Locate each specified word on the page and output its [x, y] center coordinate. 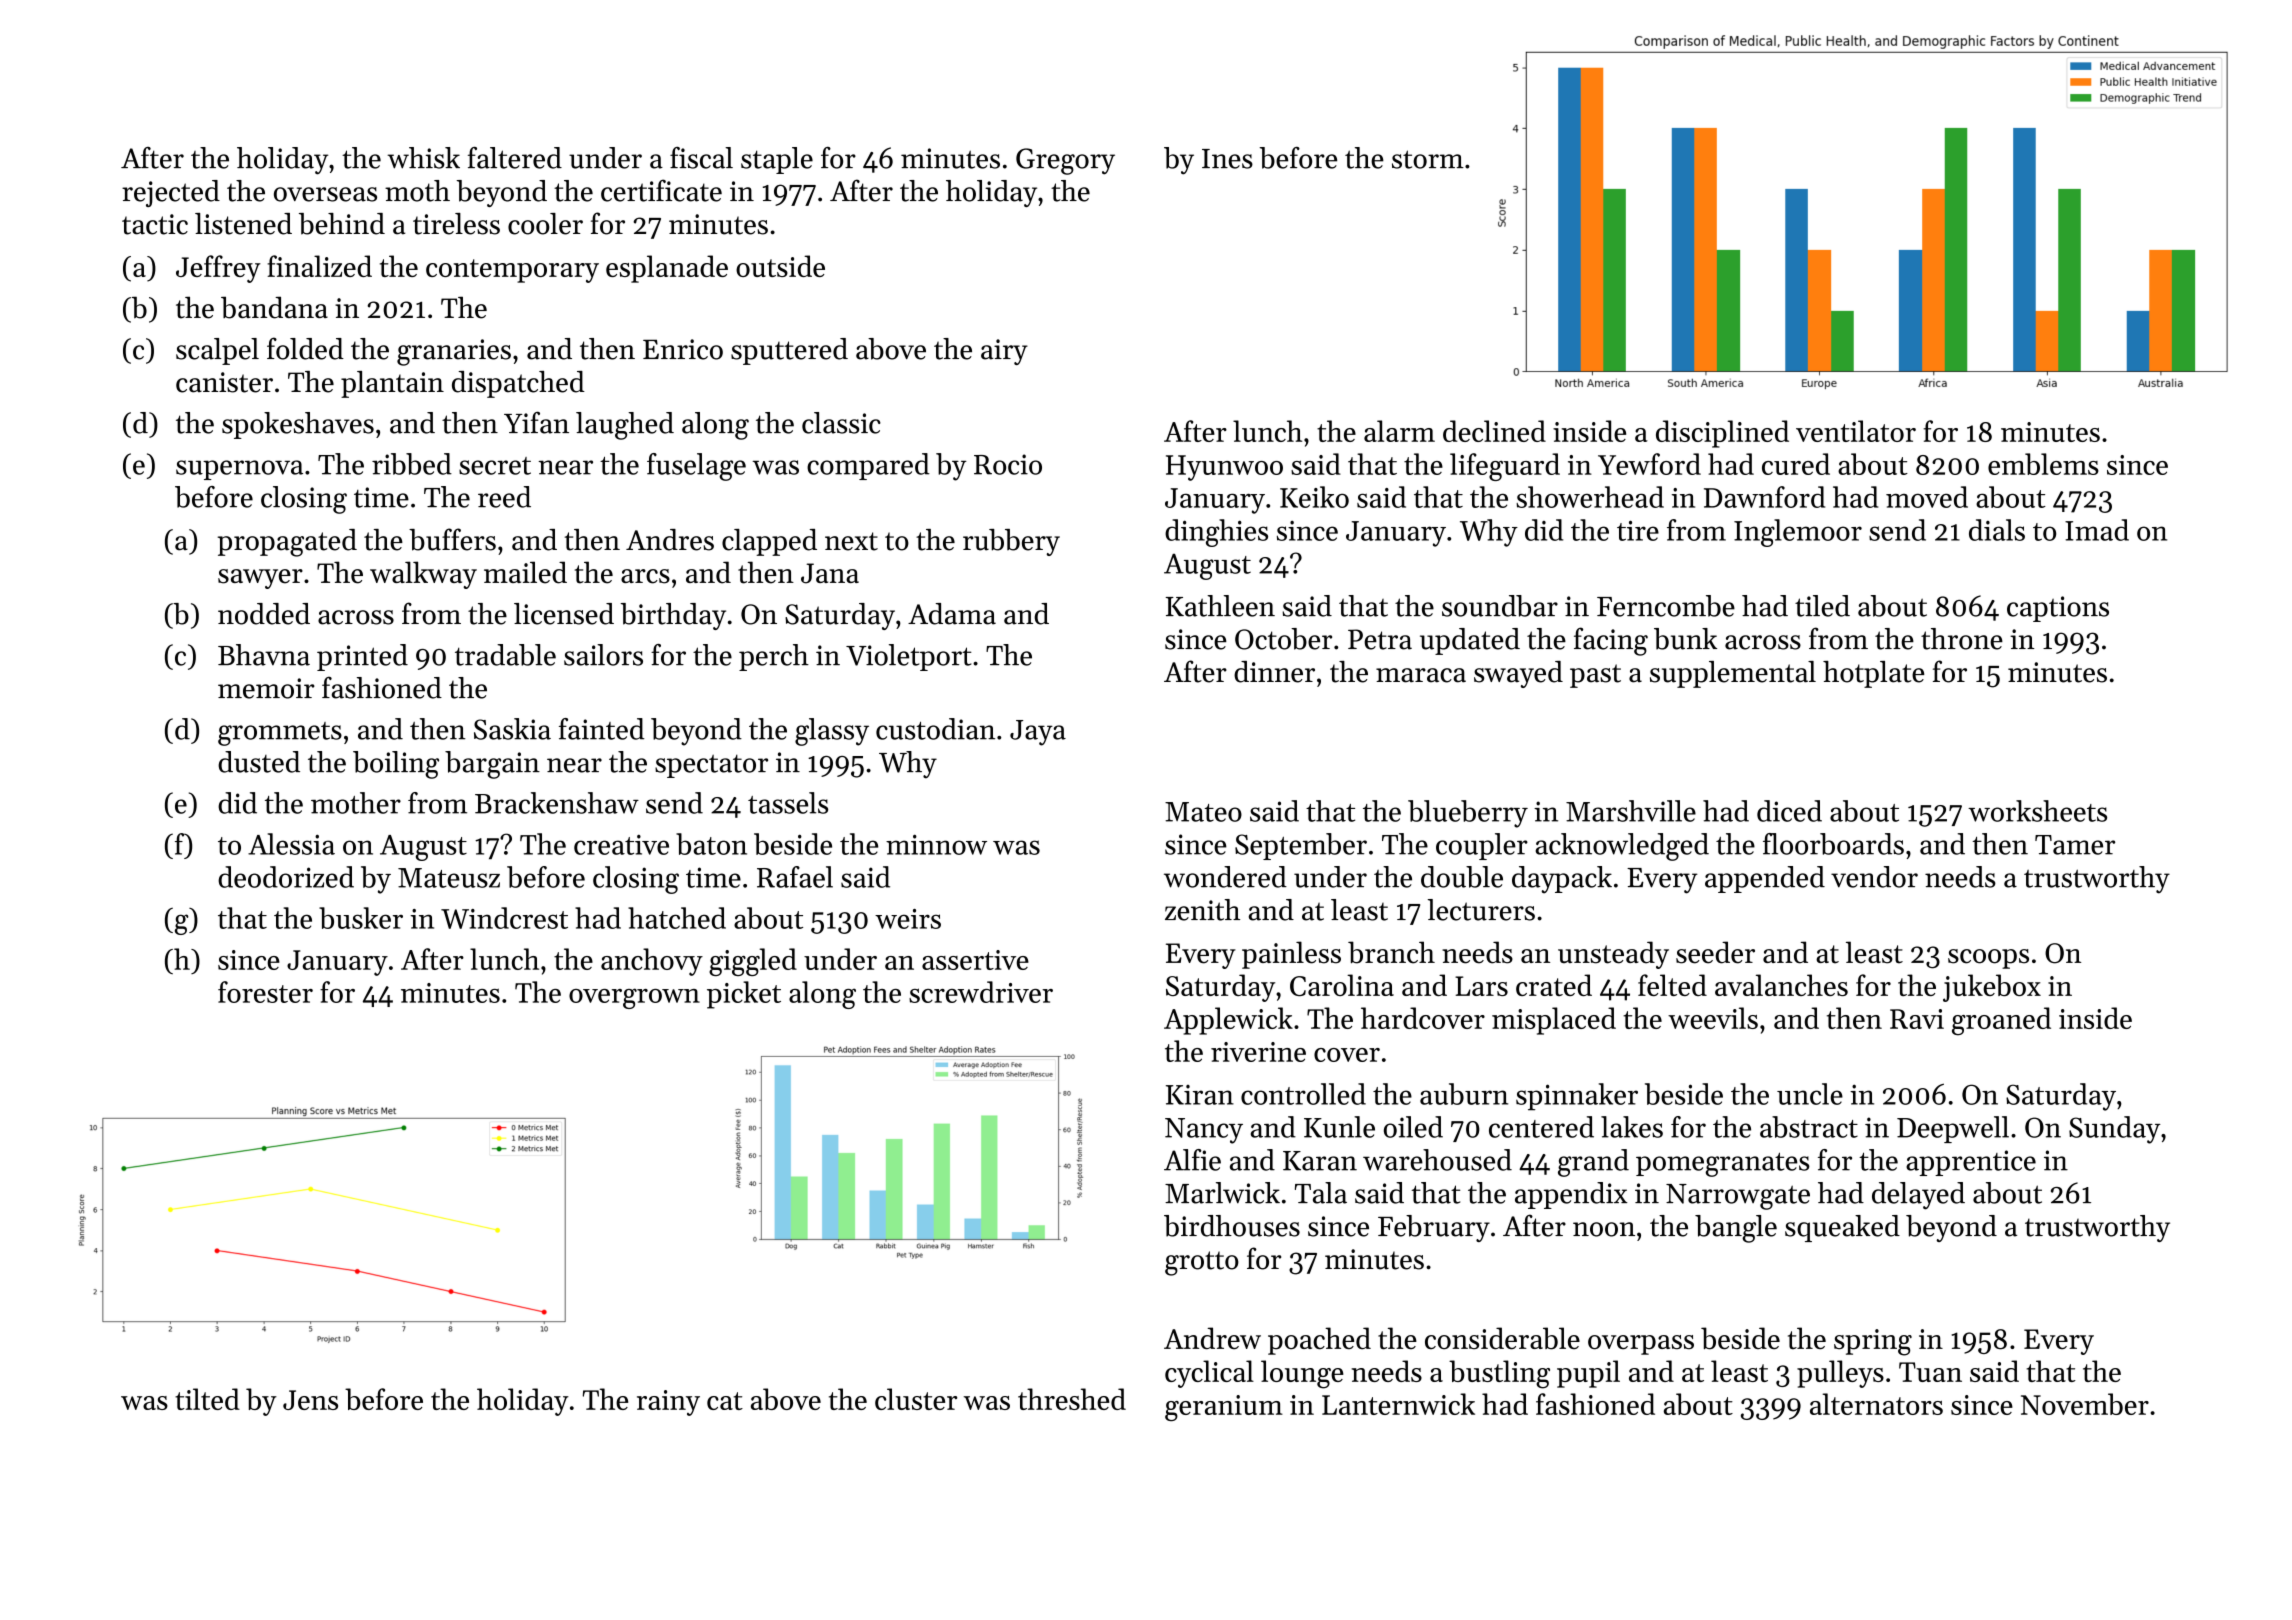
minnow [936, 844]
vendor [1874, 877]
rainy [668, 1403]
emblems [2043, 464]
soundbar [1500, 606]
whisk [423, 158]
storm [1428, 159]
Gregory [1065, 161]
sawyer [260, 579]
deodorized [286, 877]
